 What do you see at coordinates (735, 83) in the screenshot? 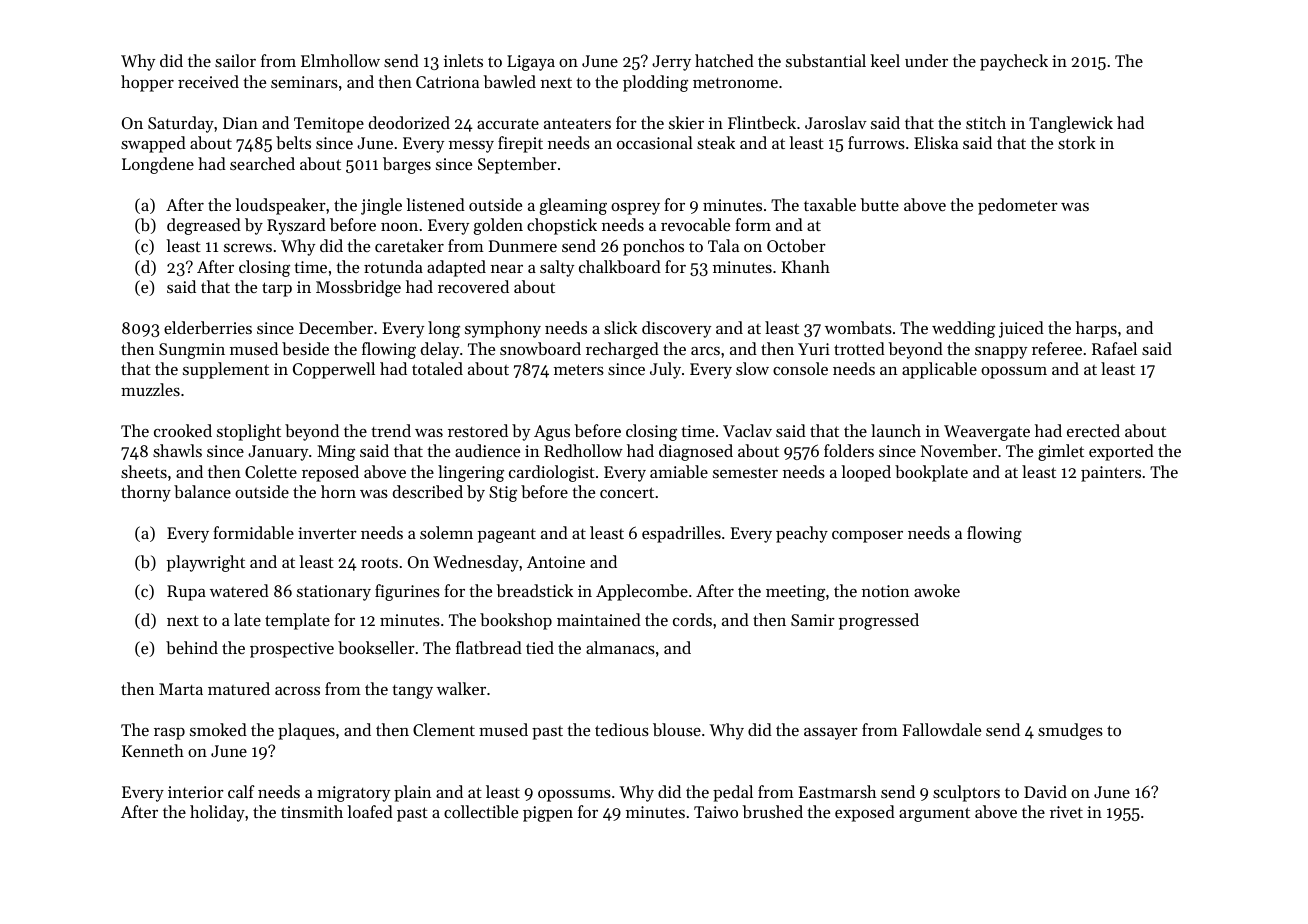
I see `metronome` at bounding box center [735, 83].
